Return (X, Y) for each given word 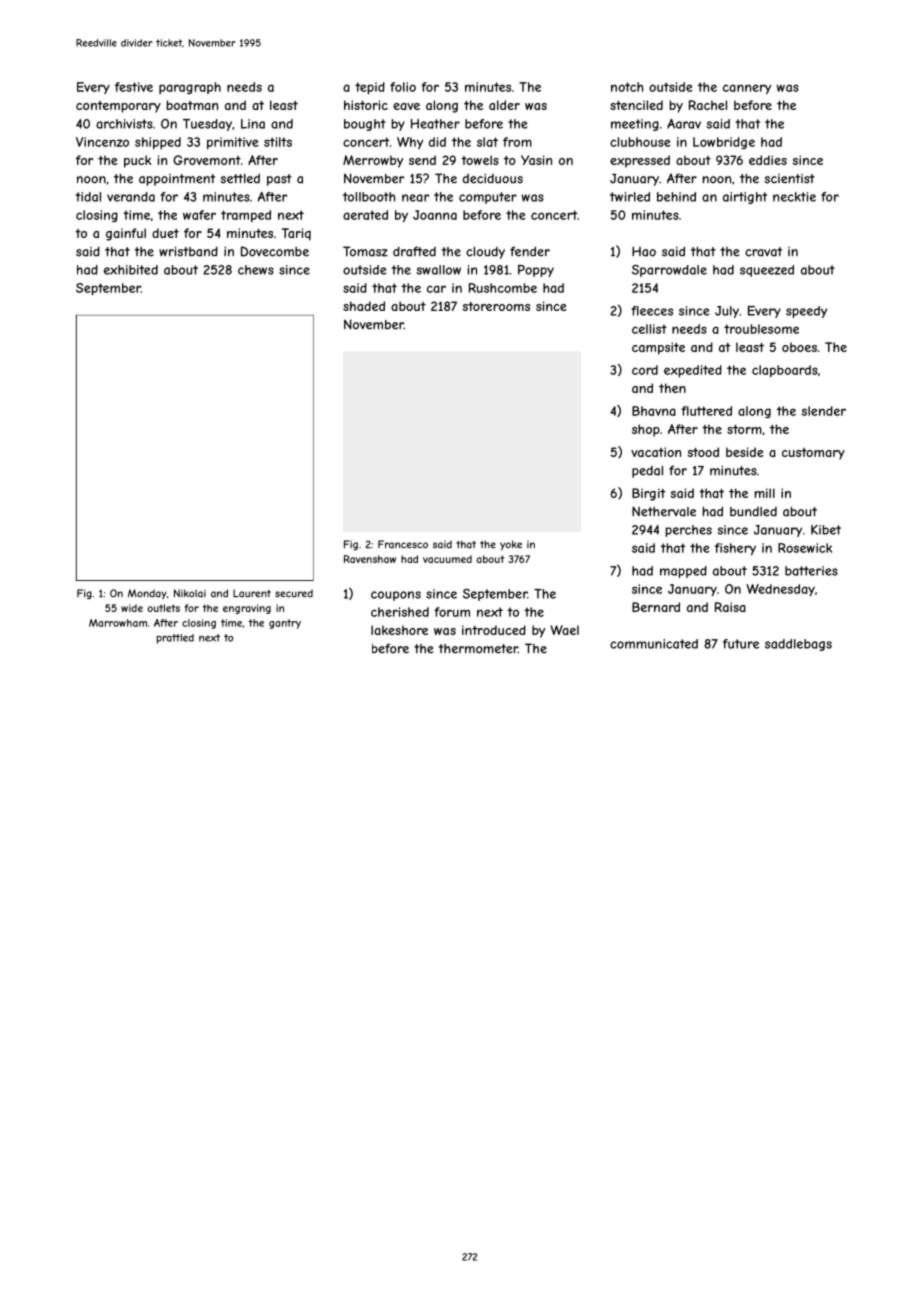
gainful (126, 234)
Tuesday (207, 125)
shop (646, 430)
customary (813, 454)
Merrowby (373, 161)
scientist (789, 179)
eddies (768, 160)
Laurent (252, 593)
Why (410, 143)
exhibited (131, 270)
